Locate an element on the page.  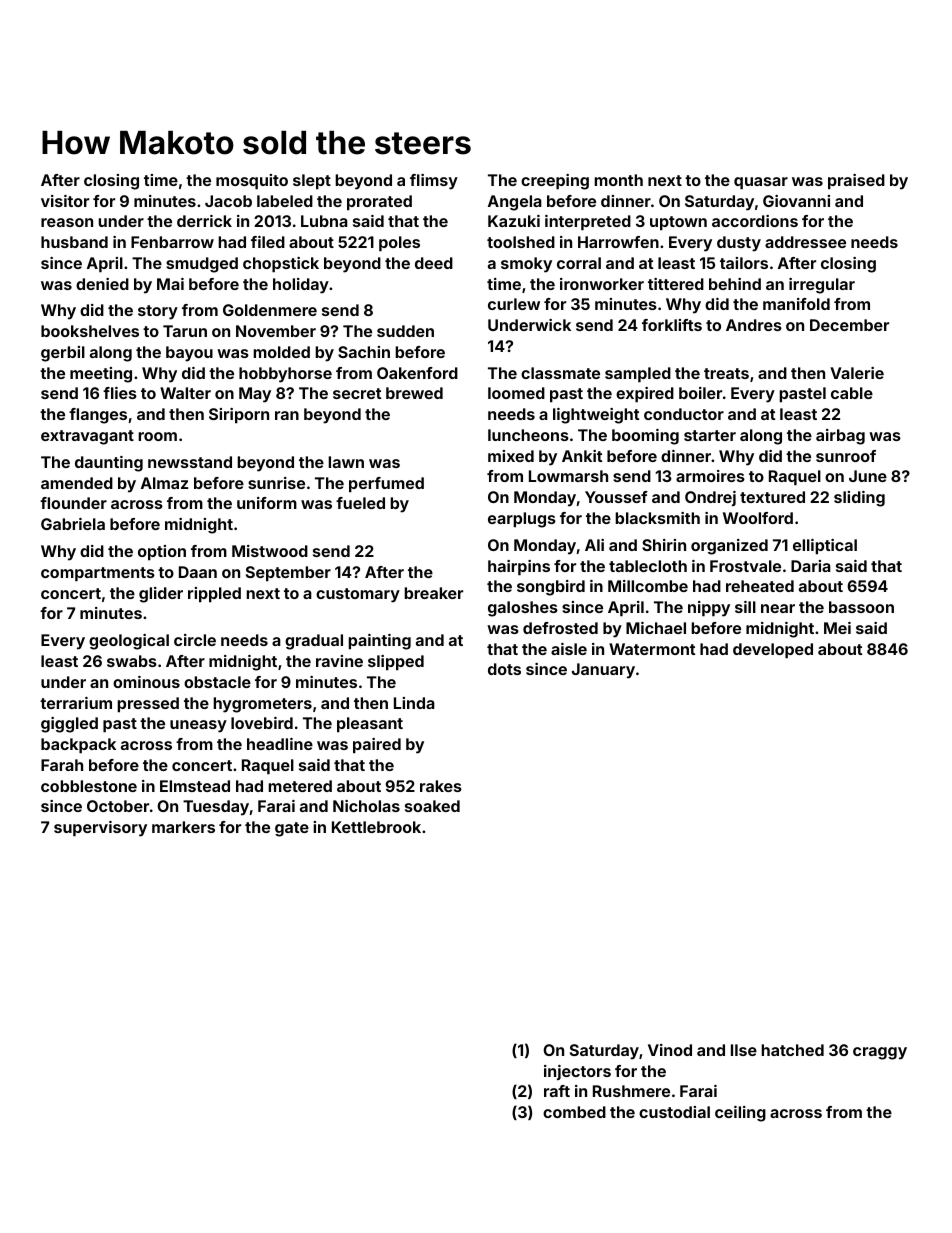
Valerie is located at coordinates (857, 373).
